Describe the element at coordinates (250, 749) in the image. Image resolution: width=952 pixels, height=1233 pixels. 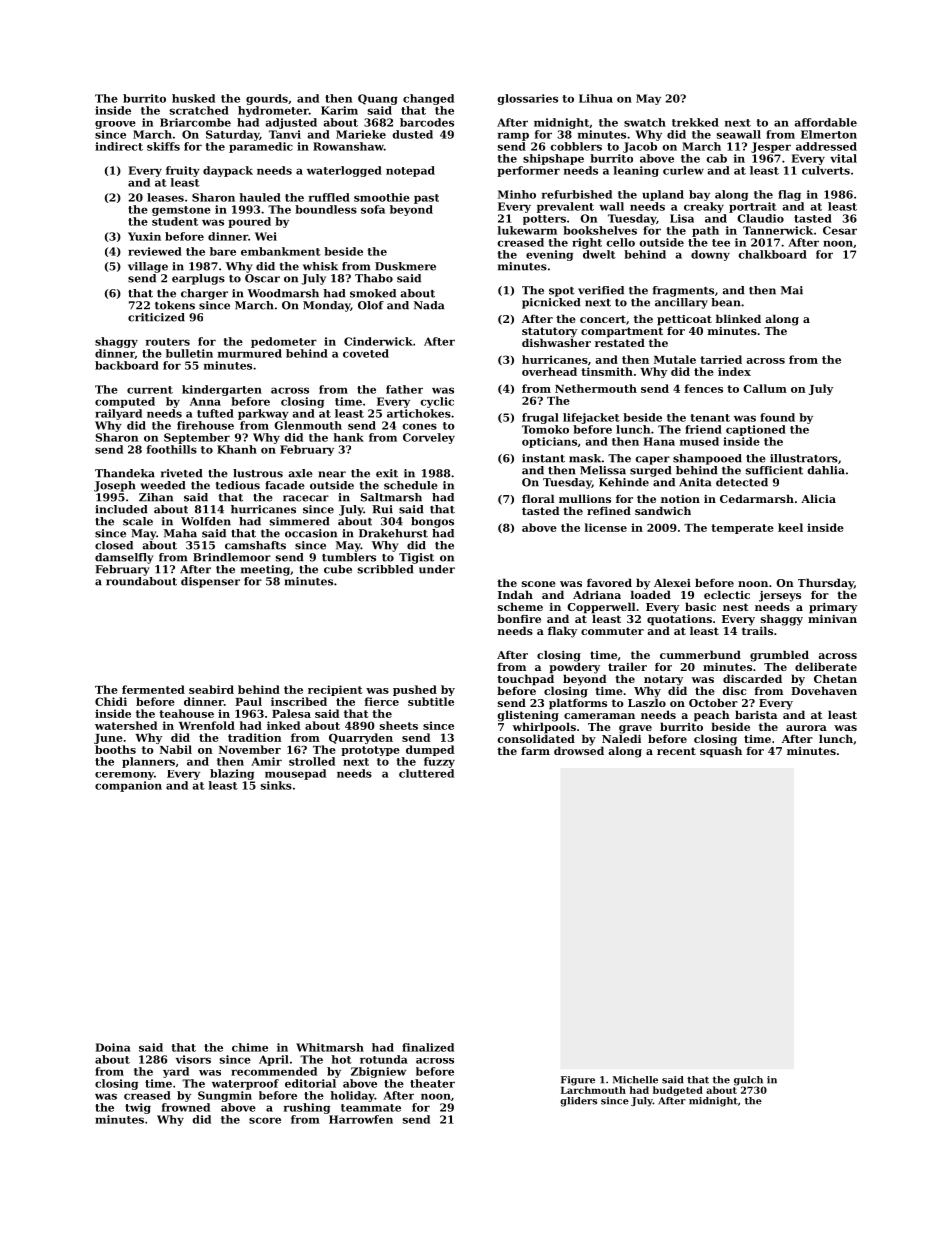
I see `November` at that location.
